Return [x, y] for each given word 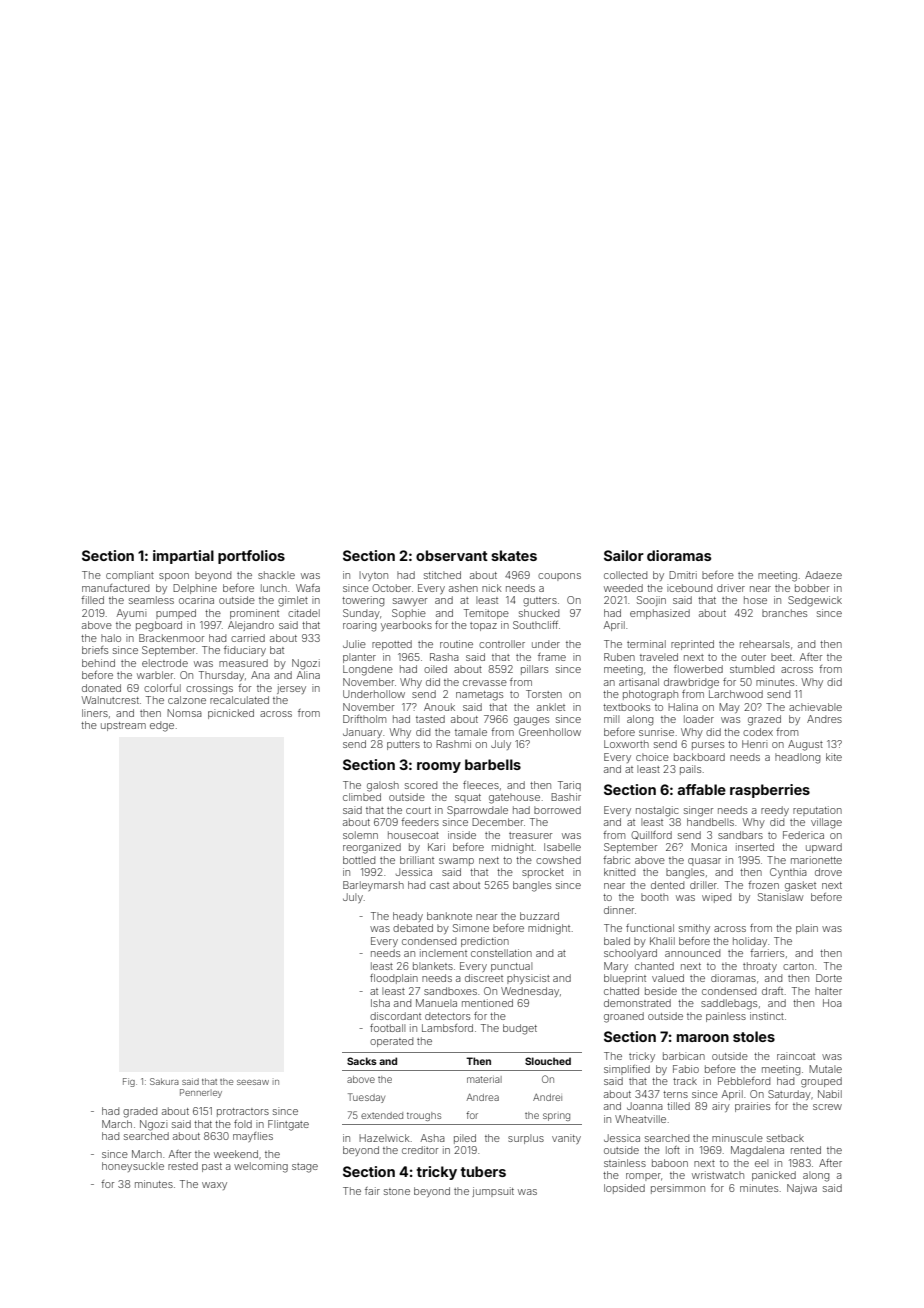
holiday [750, 942]
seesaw [253, 1082]
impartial [183, 557]
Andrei [547, 1097]
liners [95, 713]
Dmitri [683, 575]
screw [827, 1107]
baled [617, 941]
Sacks [362, 1061]
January [362, 733]
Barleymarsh [373, 886]
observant [452, 555]
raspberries [770, 791]
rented [806, 1150]
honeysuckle [133, 1167]
